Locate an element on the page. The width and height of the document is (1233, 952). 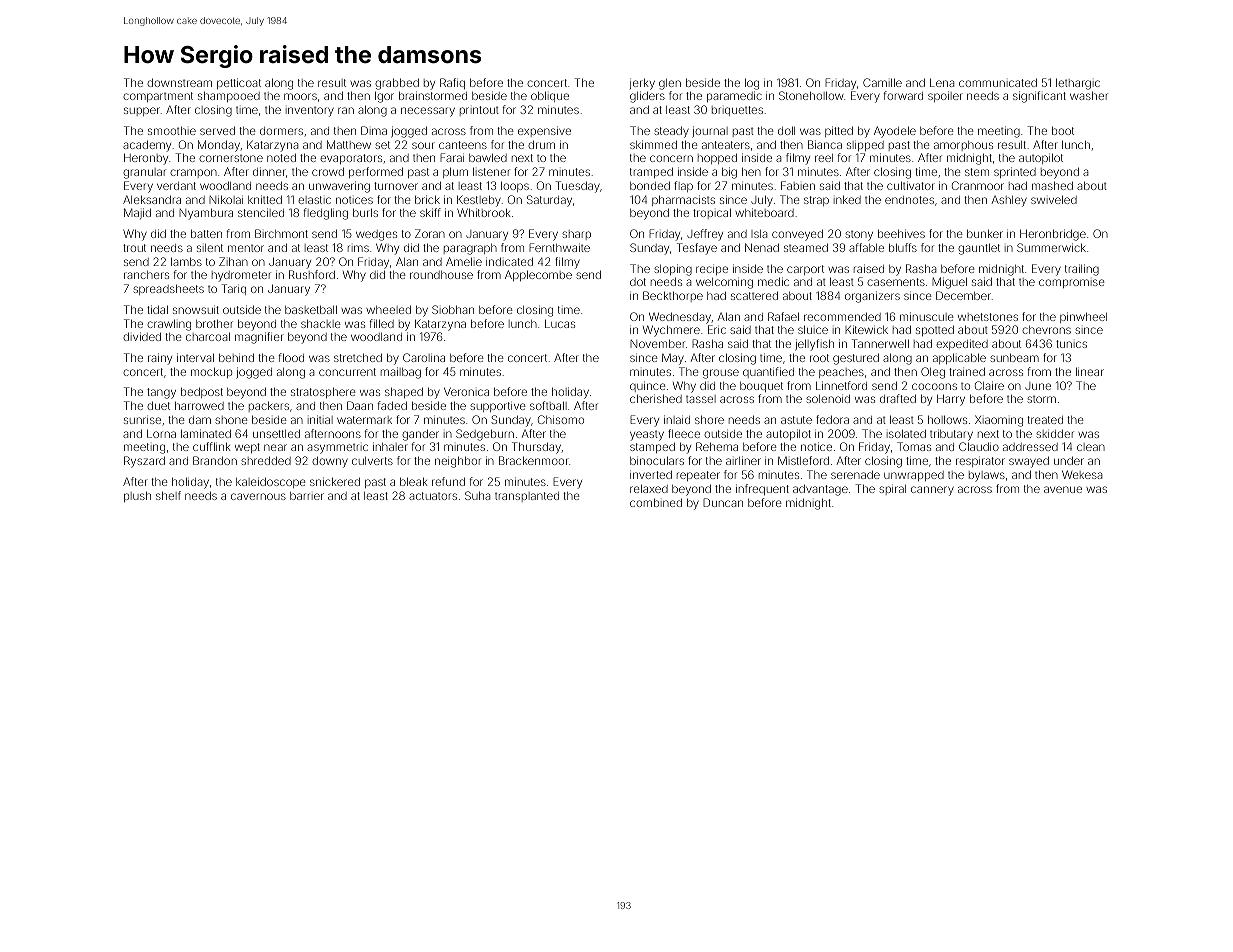
cavernous is located at coordinates (258, 496).
